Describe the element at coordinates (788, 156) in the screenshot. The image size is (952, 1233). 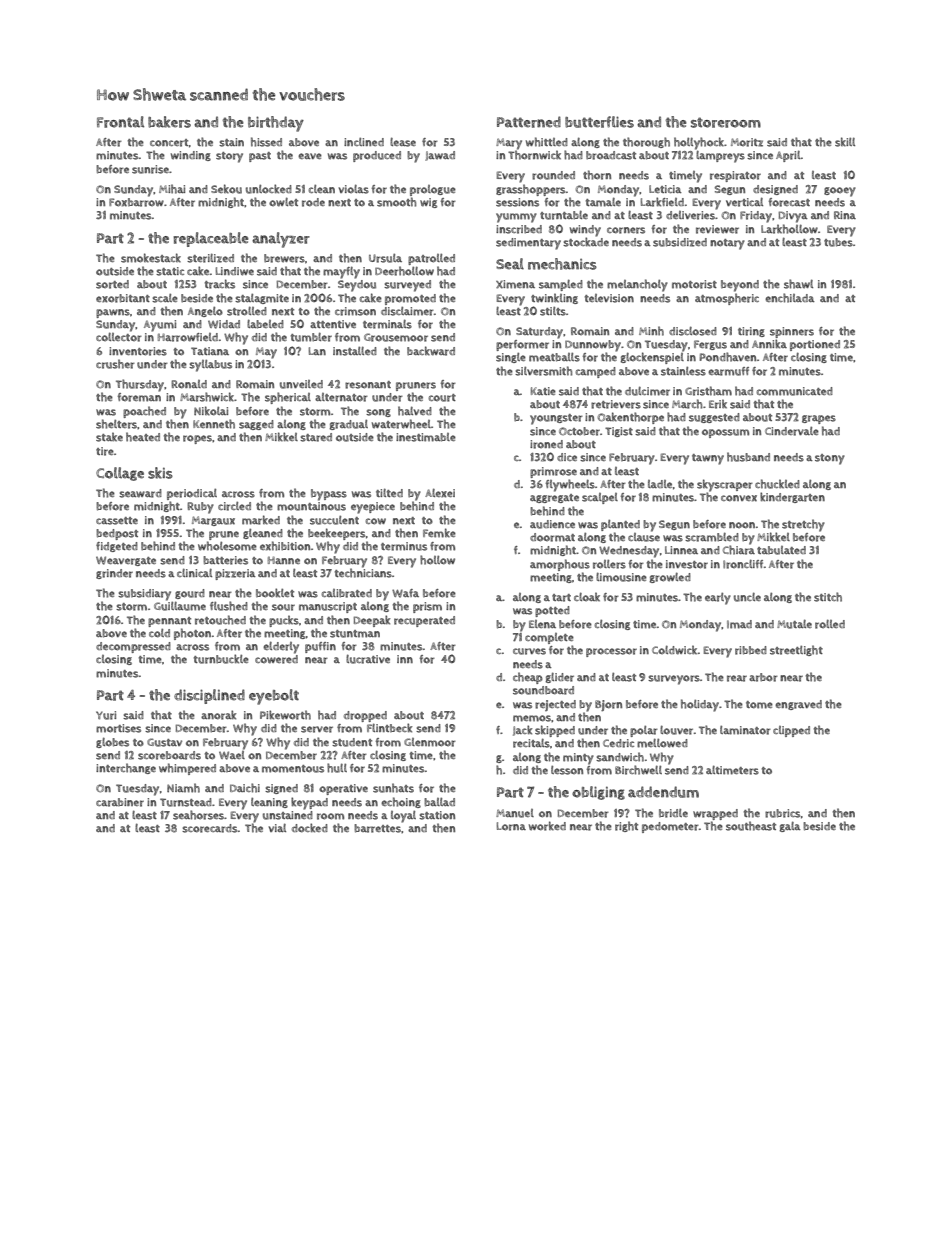
I see `April` at that location.
